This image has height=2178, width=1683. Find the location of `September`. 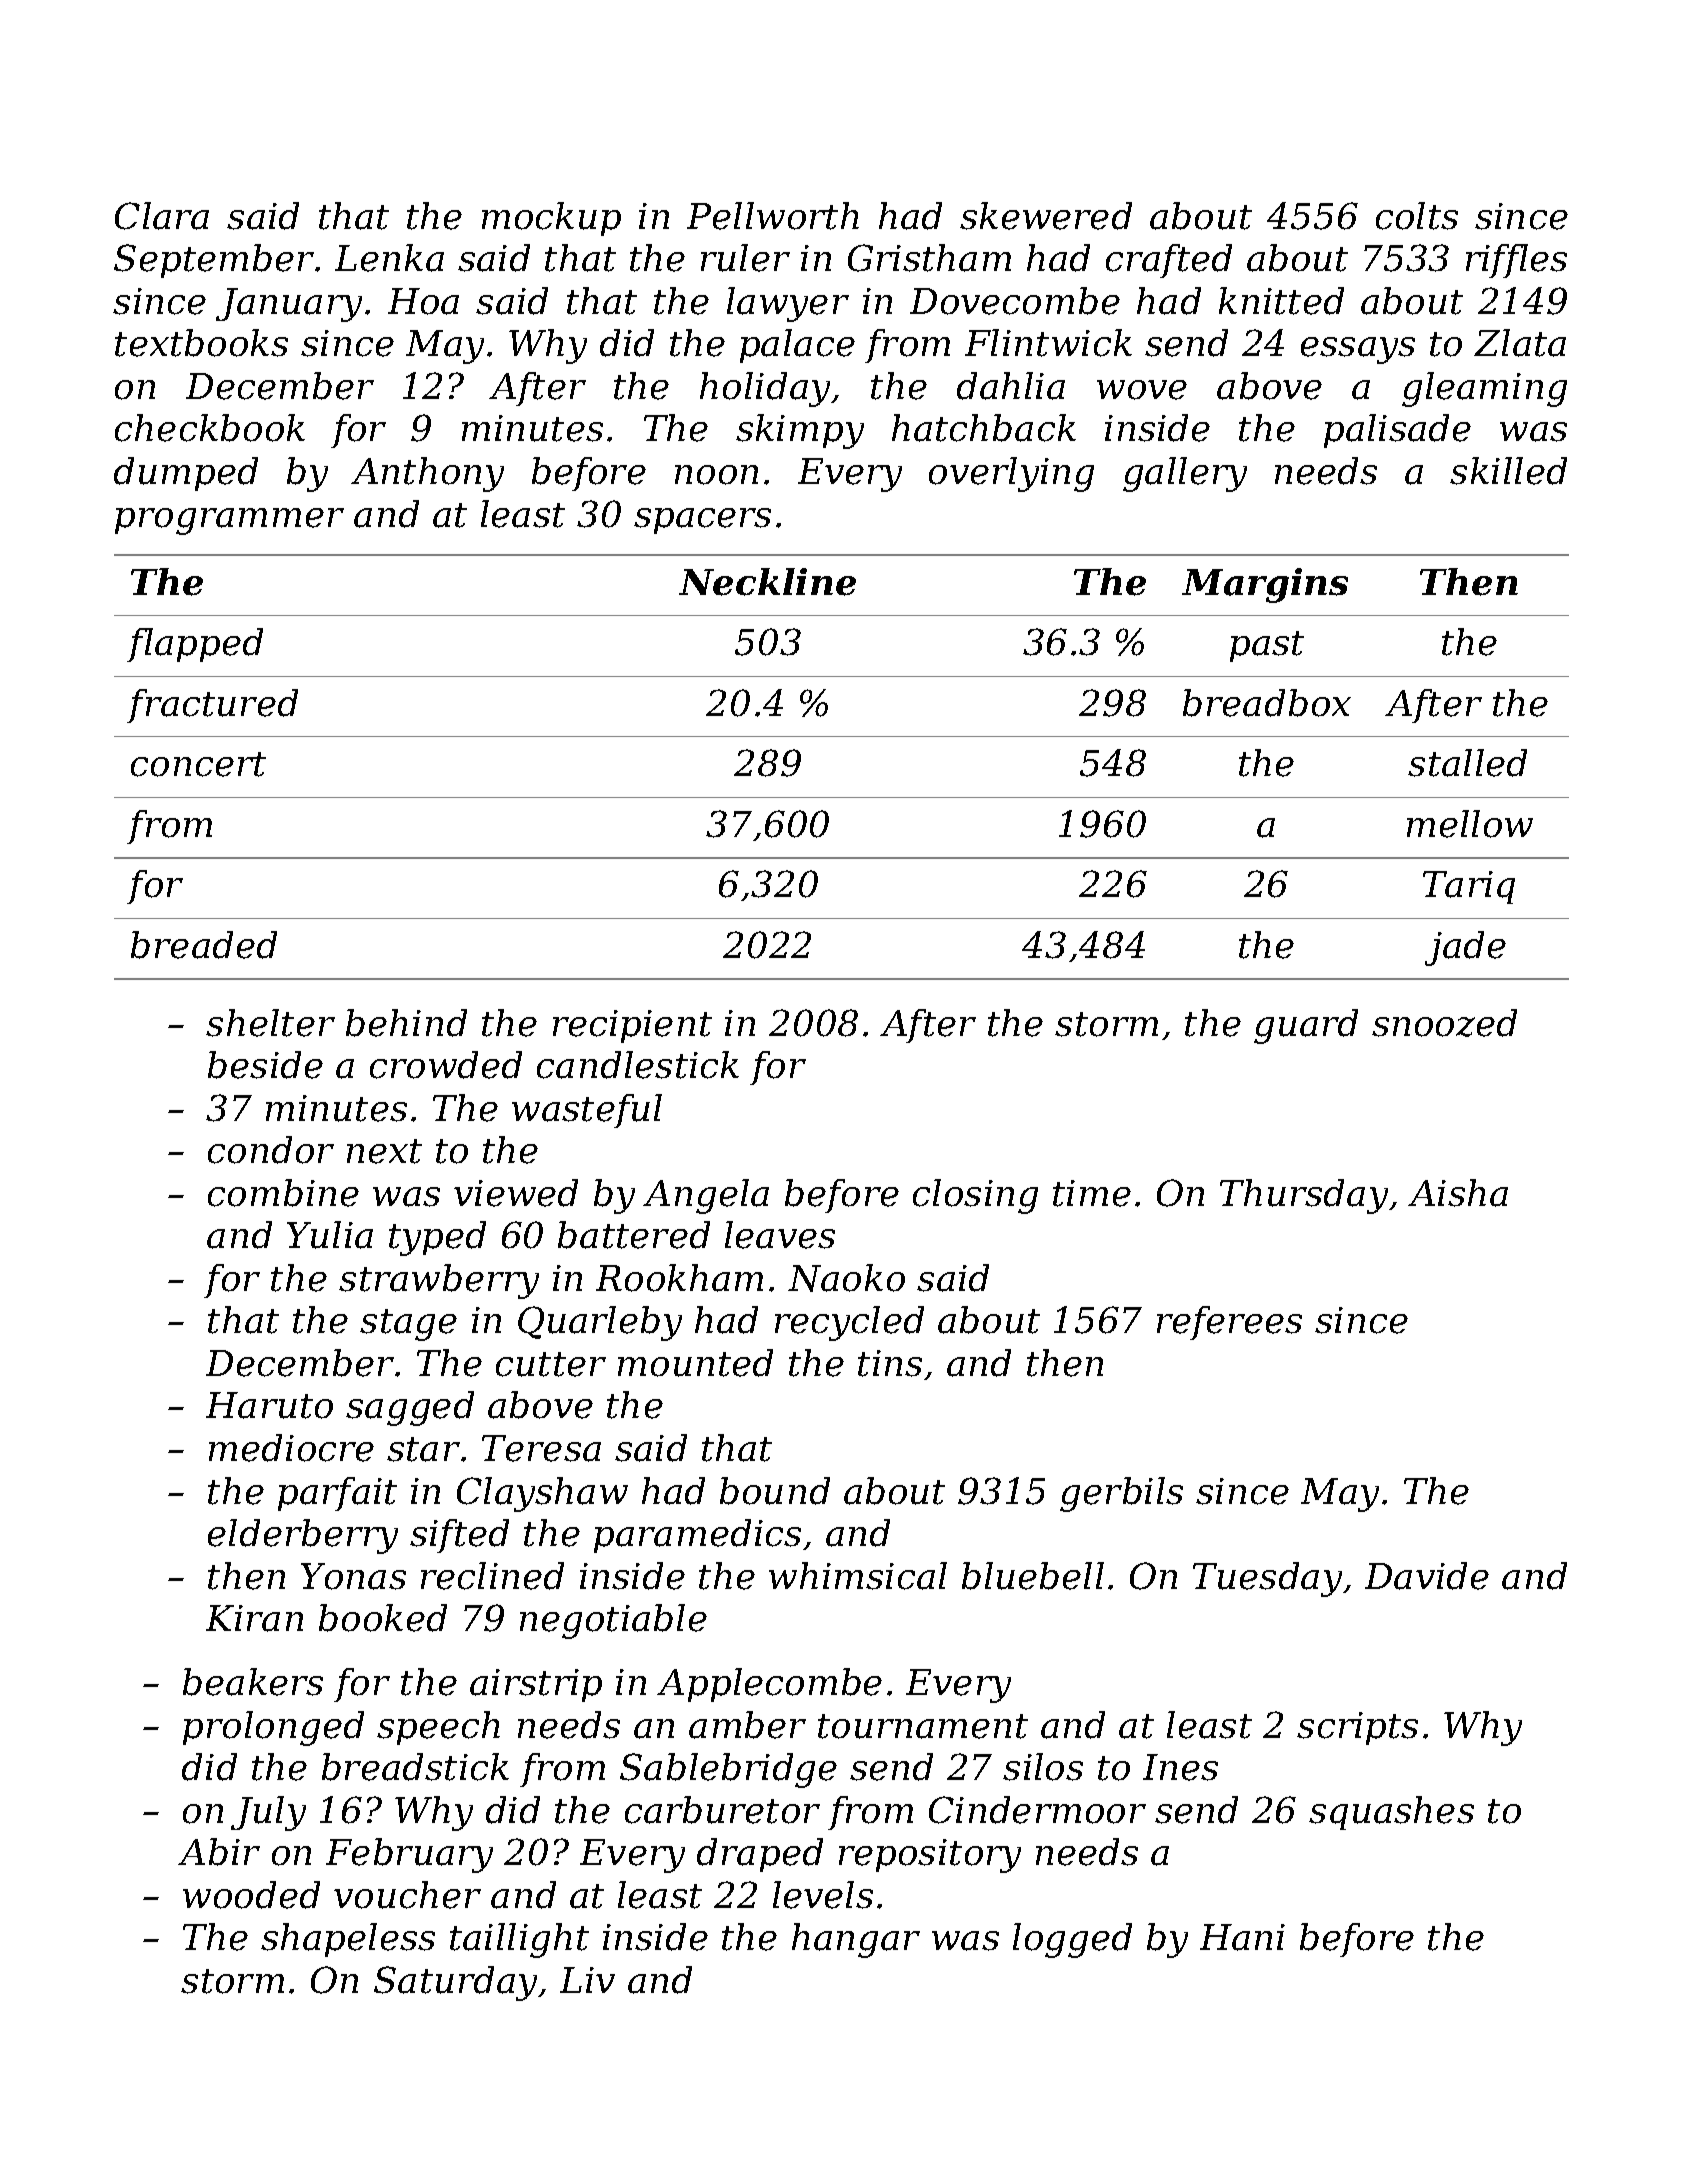

September is located at coordinates (214, 261).
